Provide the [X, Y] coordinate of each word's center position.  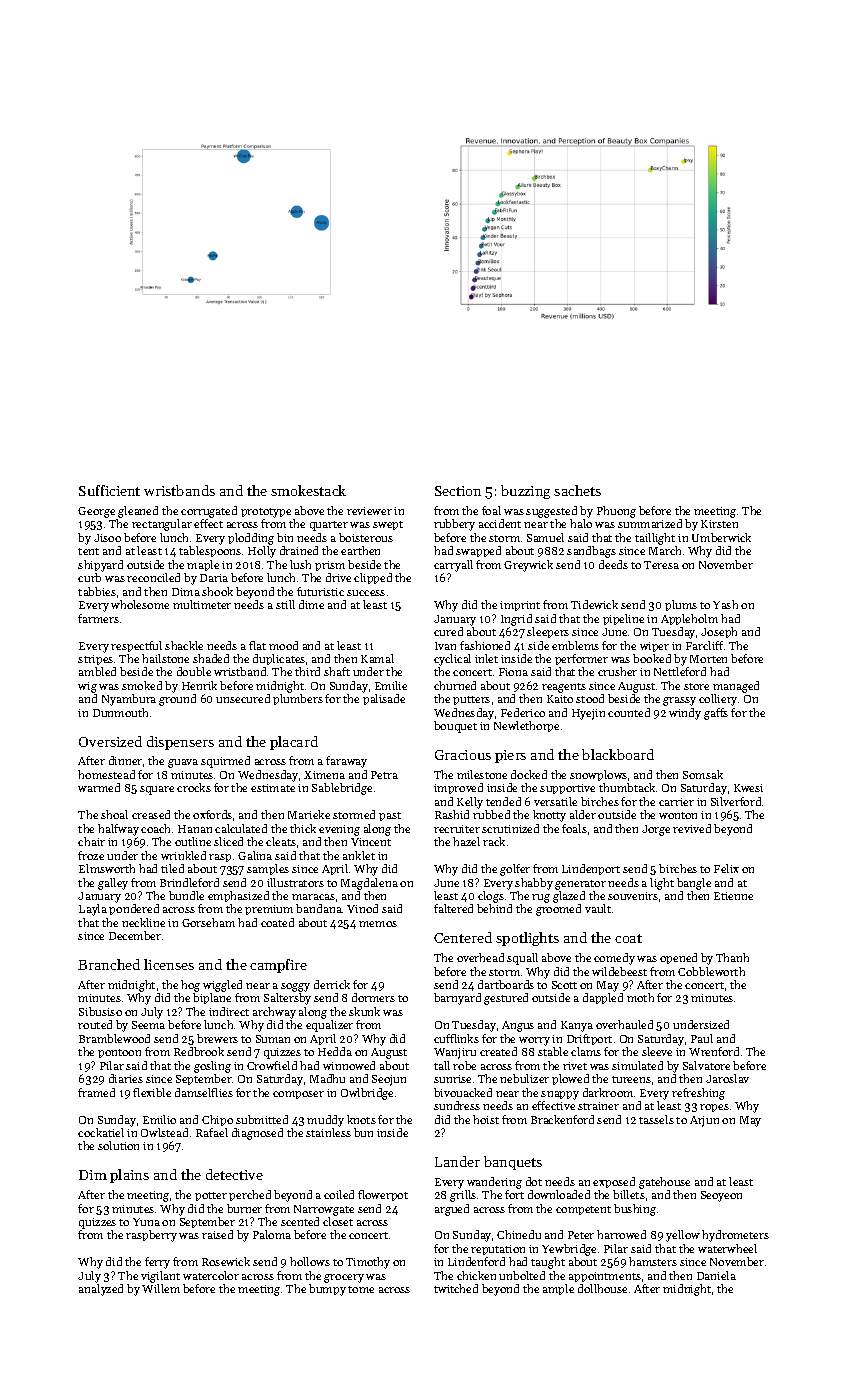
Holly [262, 552]
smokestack [308, 490]
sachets [577, 490]
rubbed [491, 814]
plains [129, 1176]
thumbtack [627, 787]
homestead [106, 774]
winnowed [349, 1065]
